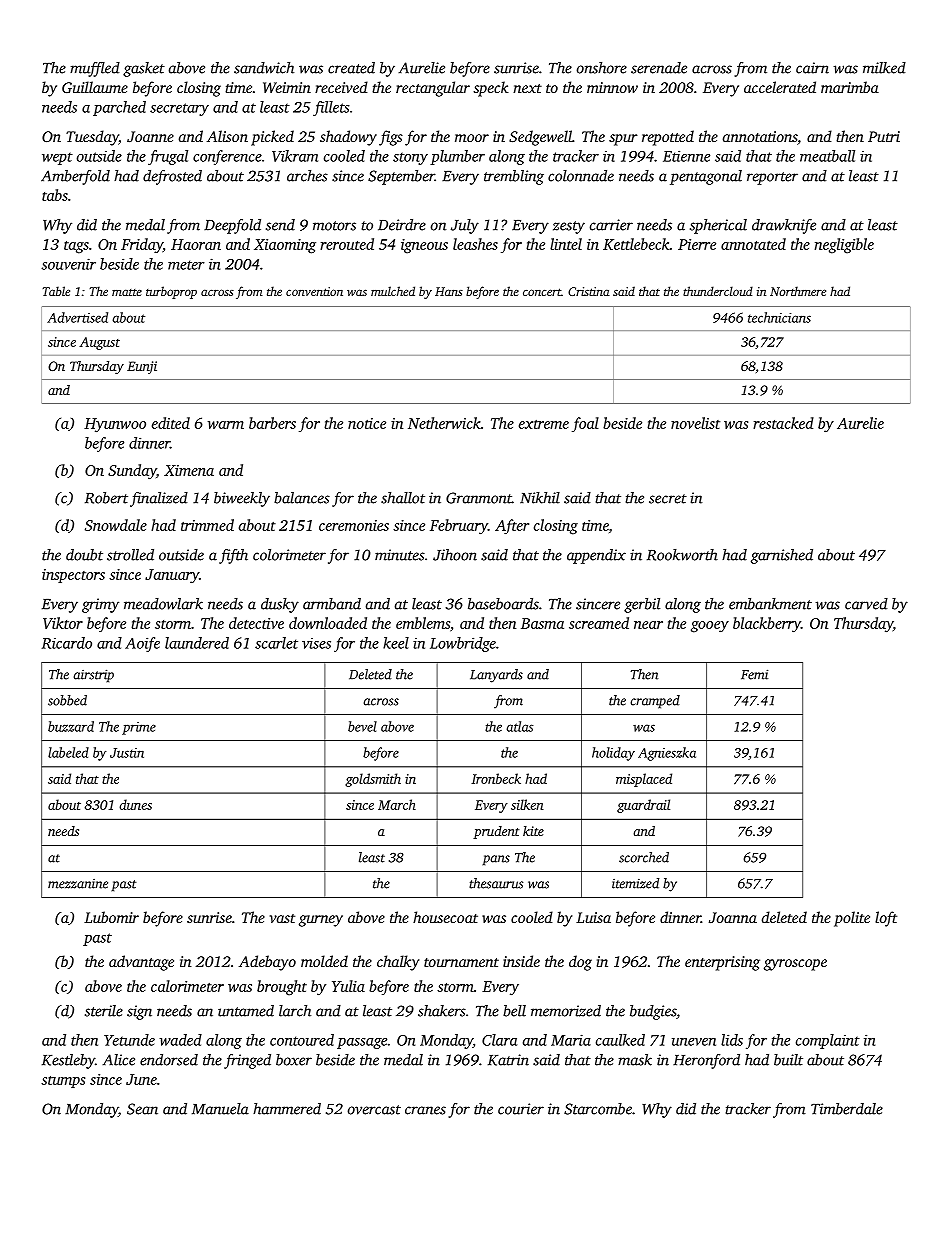 This page has width=952, height=1233. Describe the element at coordinates (433, 89) in the page. I see `rectangular` at that location.
